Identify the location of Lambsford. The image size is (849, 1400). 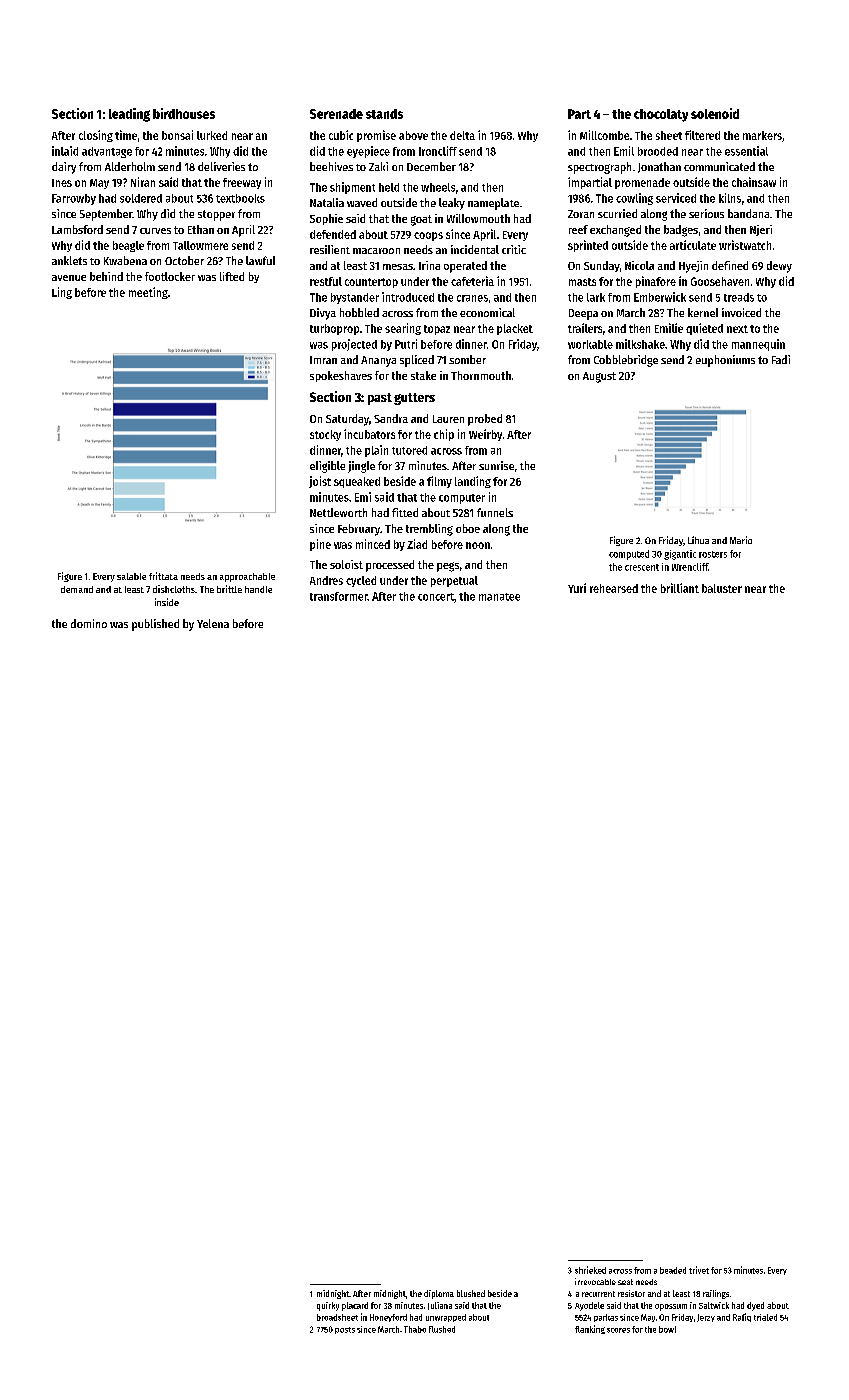
(77, 229).
